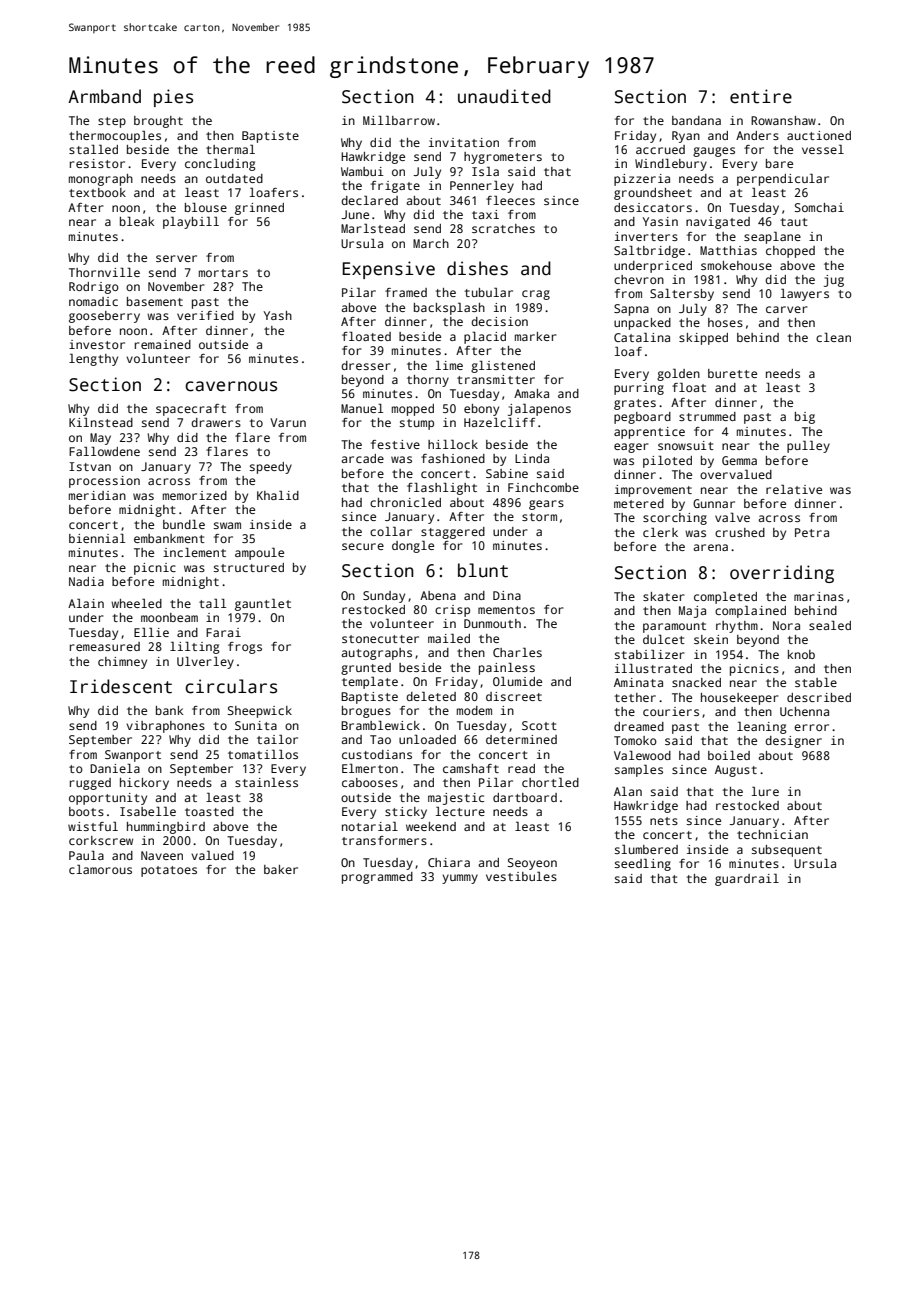 This image has width=924, height=1308. What do you see at coordinates (696, 120) in the image?
I see `bandana` at bounding box center [696, 120].
